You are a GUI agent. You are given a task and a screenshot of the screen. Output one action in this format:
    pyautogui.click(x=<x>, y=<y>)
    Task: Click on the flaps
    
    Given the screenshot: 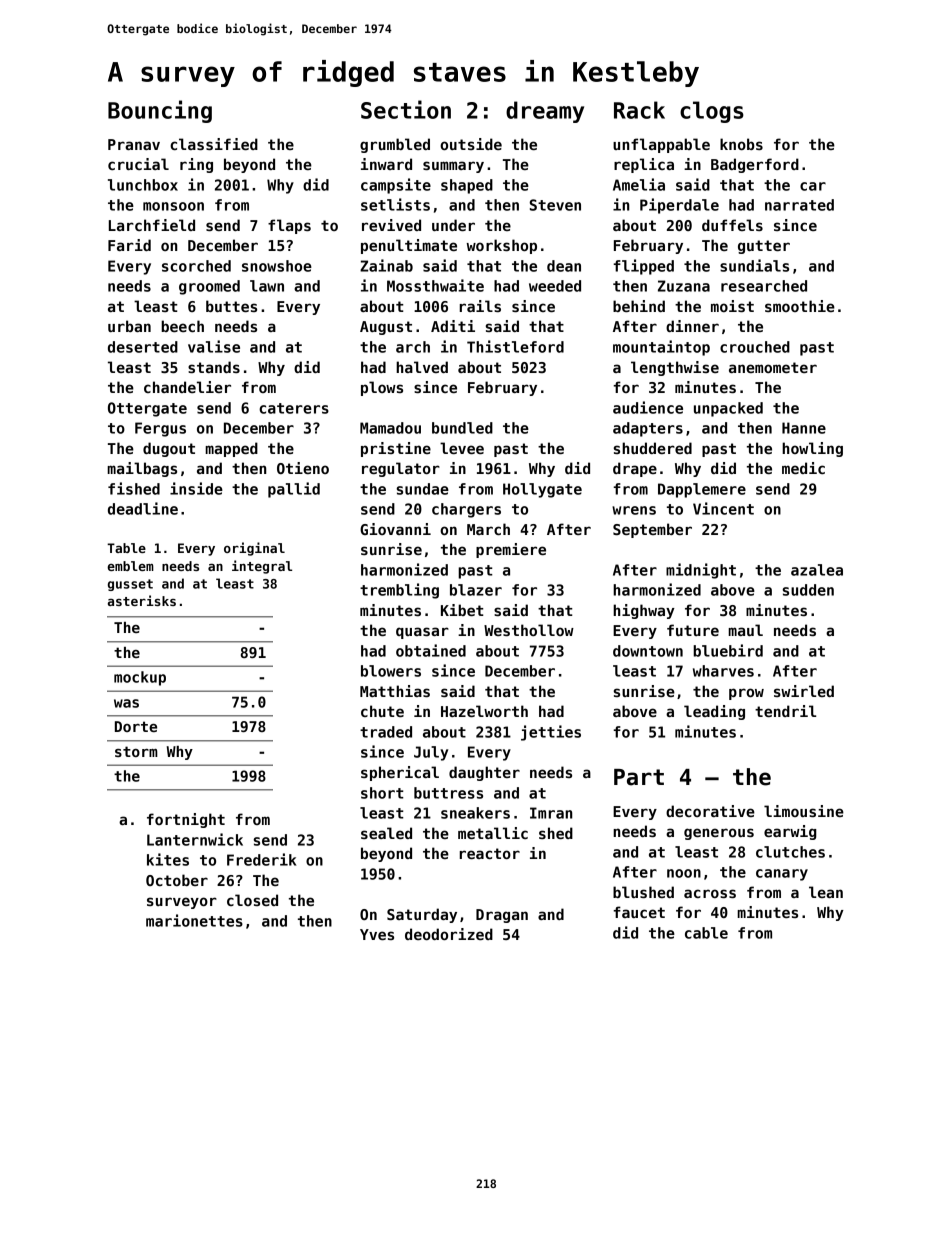 What is the action you would take?
    pyautogui.click(x=289, y=226)
